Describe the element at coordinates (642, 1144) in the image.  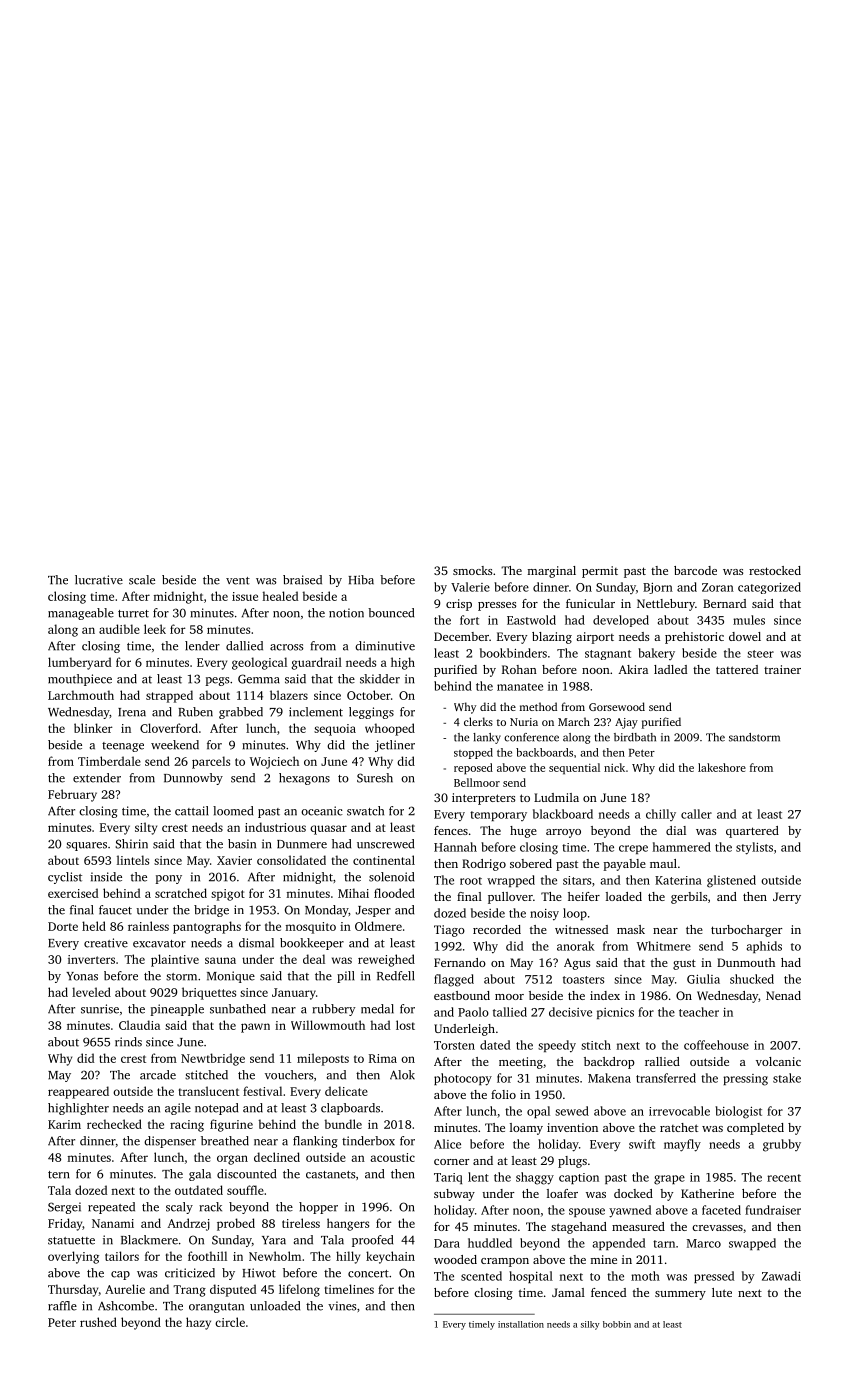
I see `swift` at that location.
